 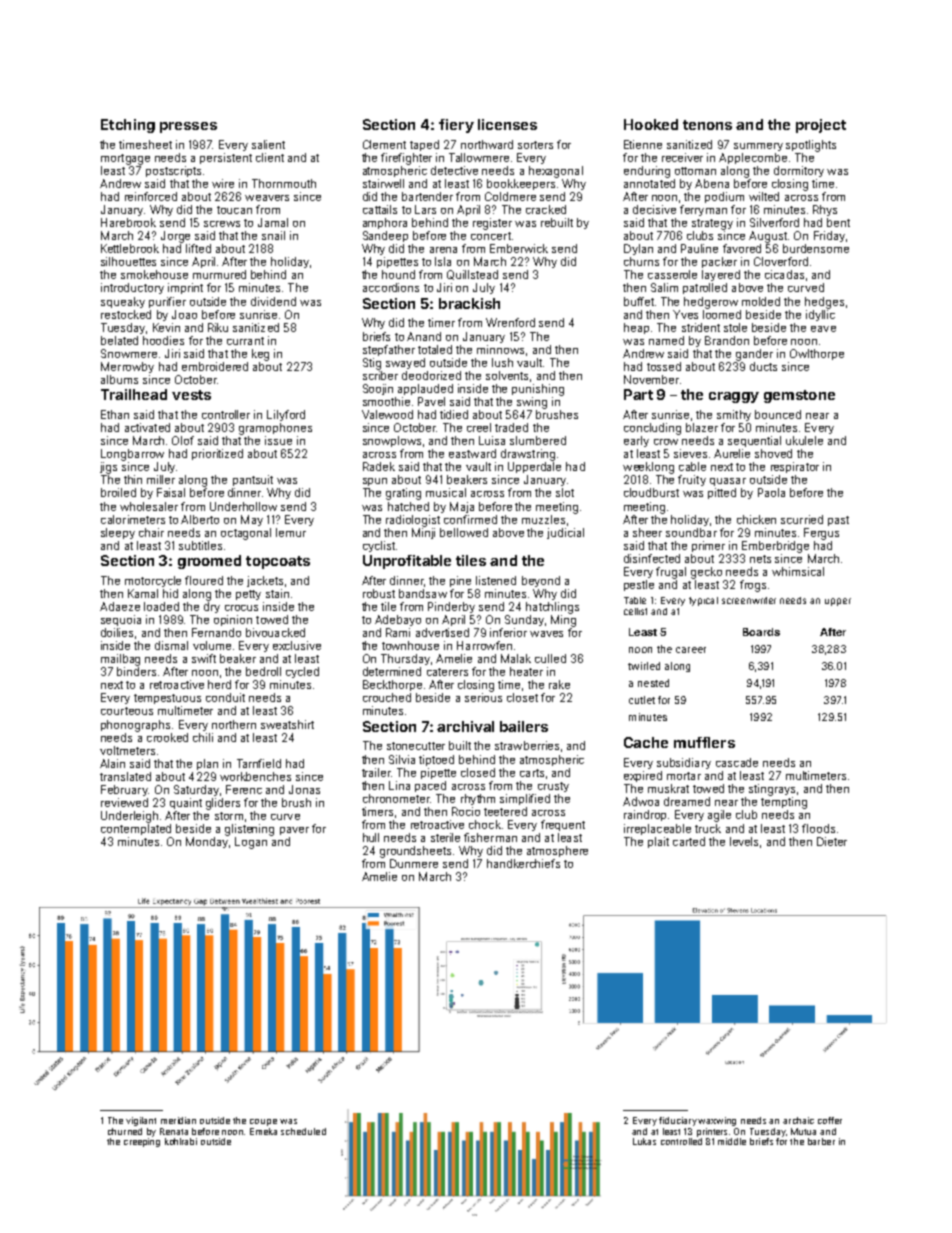 I want to click on Pauline, so click(x=699, y=248).
